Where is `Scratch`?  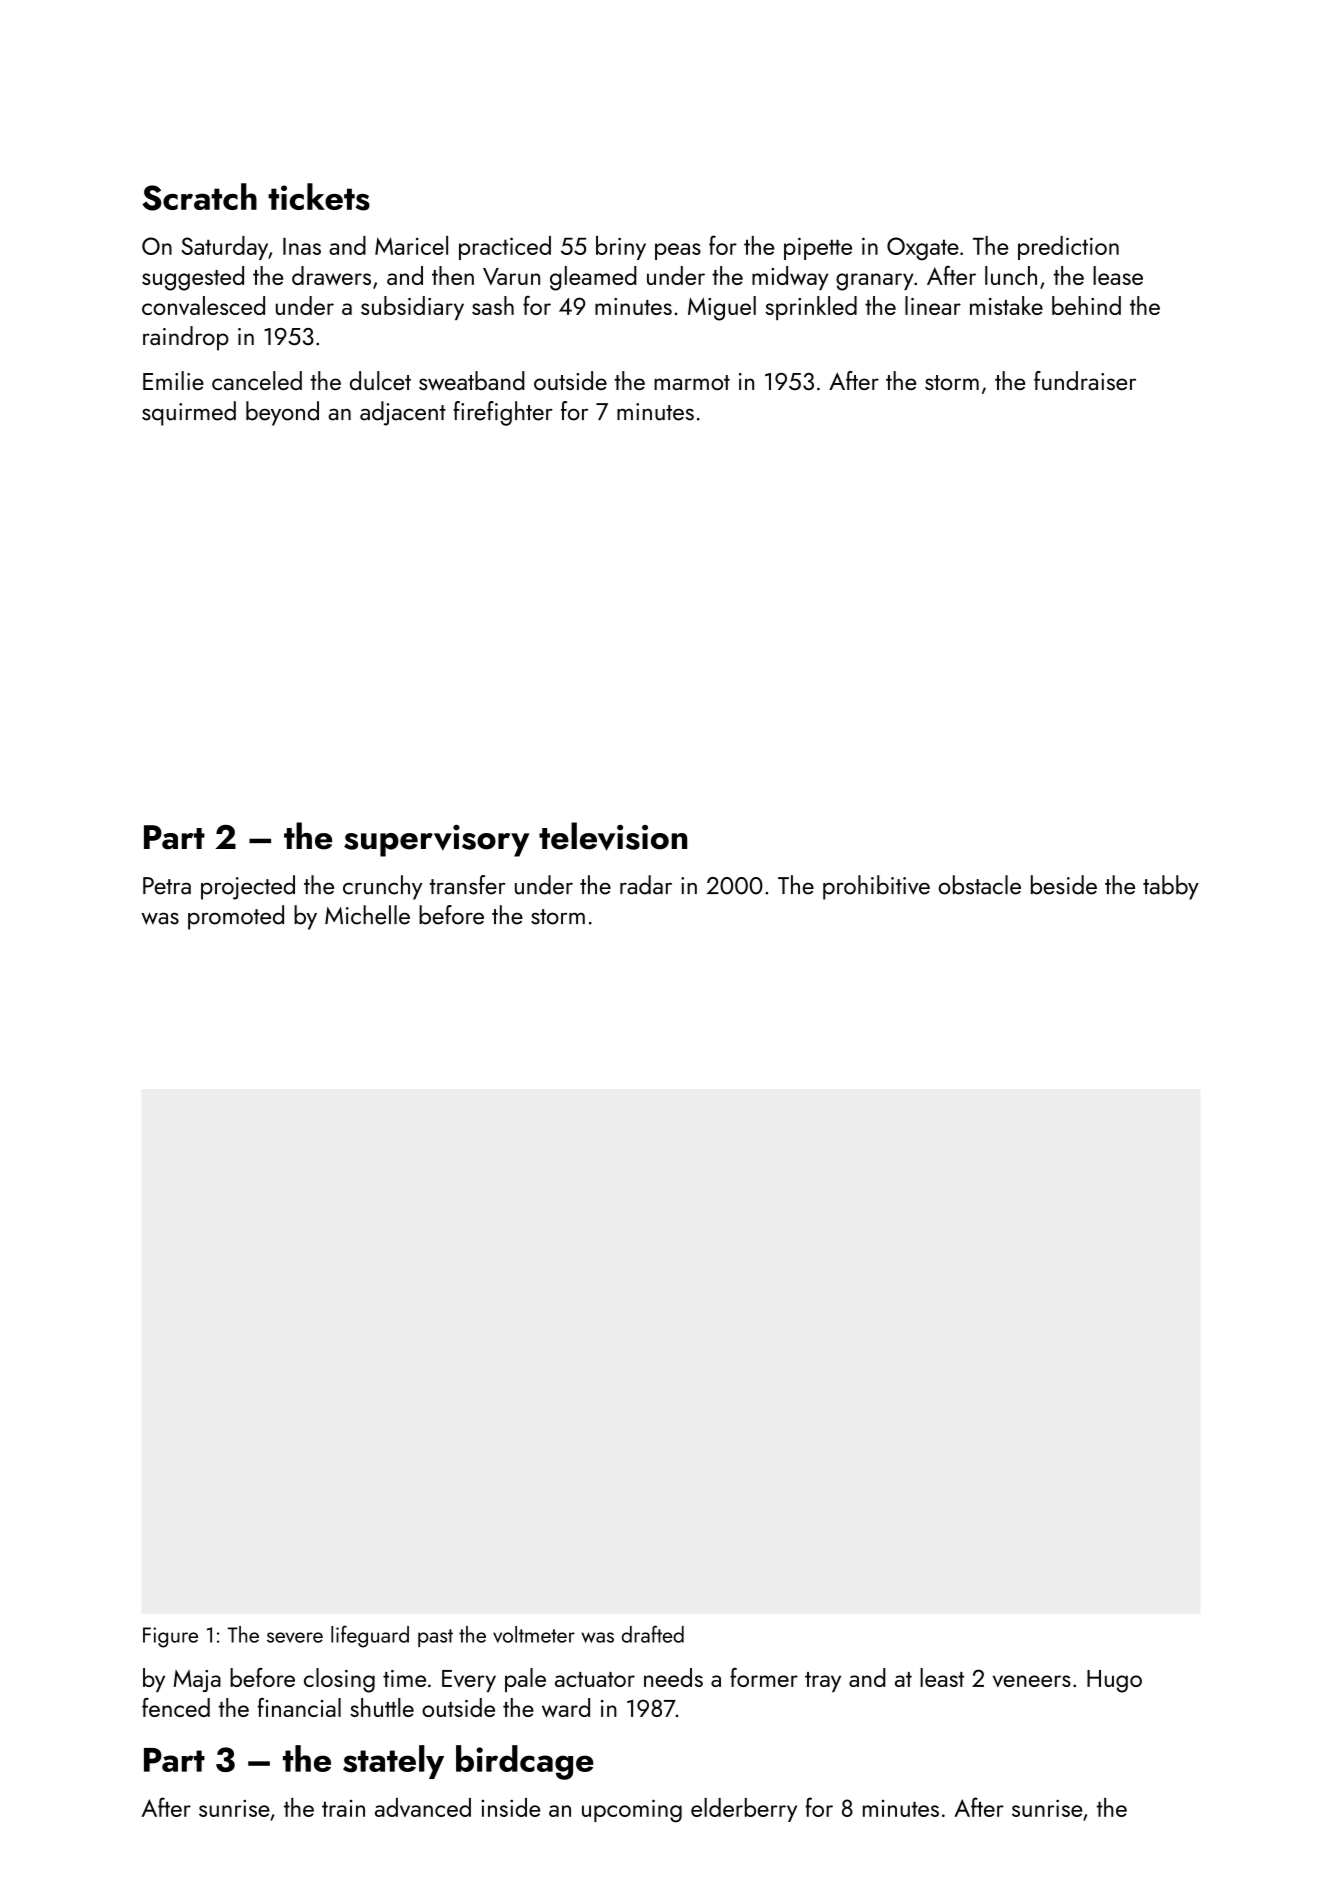 Scratch is located at coordinates (199, 197).
